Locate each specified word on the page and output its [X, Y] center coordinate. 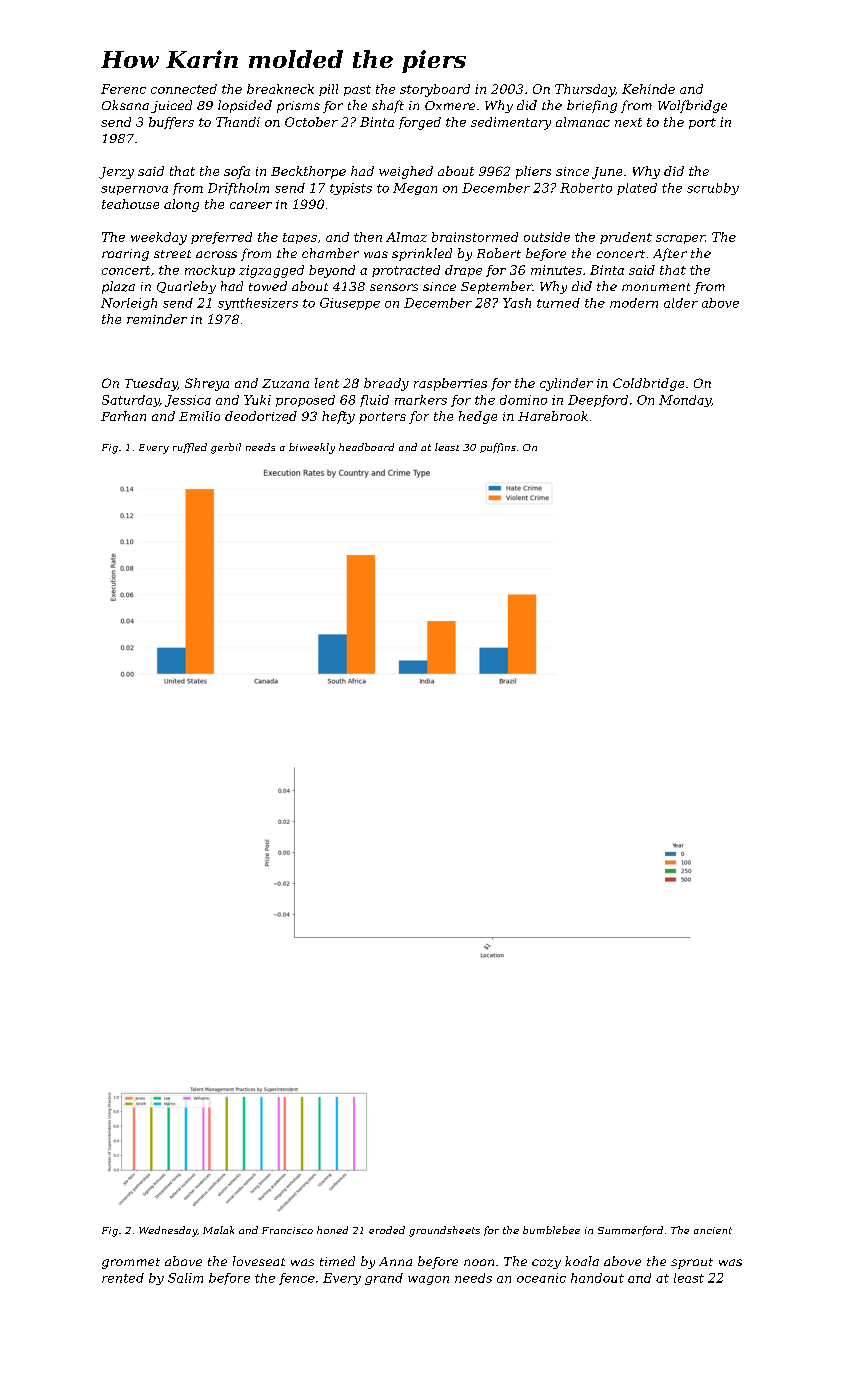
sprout [692, 1263]
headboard [366, 447]
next [628, 122]
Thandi [238, 122]
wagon [428, 1280]
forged [420, 123]
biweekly [312, 448]
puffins [498, 448]
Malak [218, 1230]
